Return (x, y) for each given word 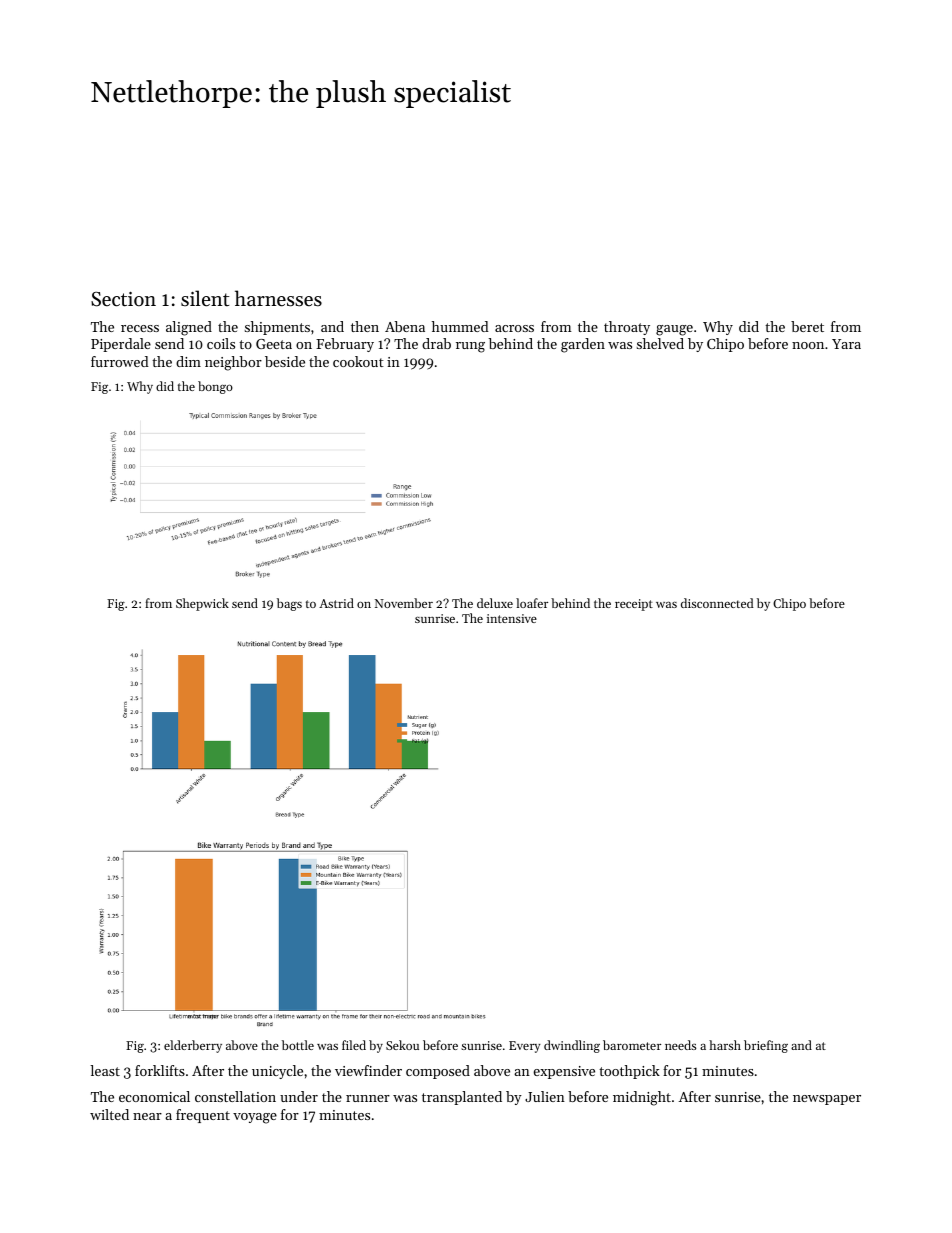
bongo (215, 387)
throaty (627, 328)
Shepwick (202, 604)
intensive (512, 618)
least (105, 1070)
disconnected (717, 603)
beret (807, 326)
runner (368, 1098)
